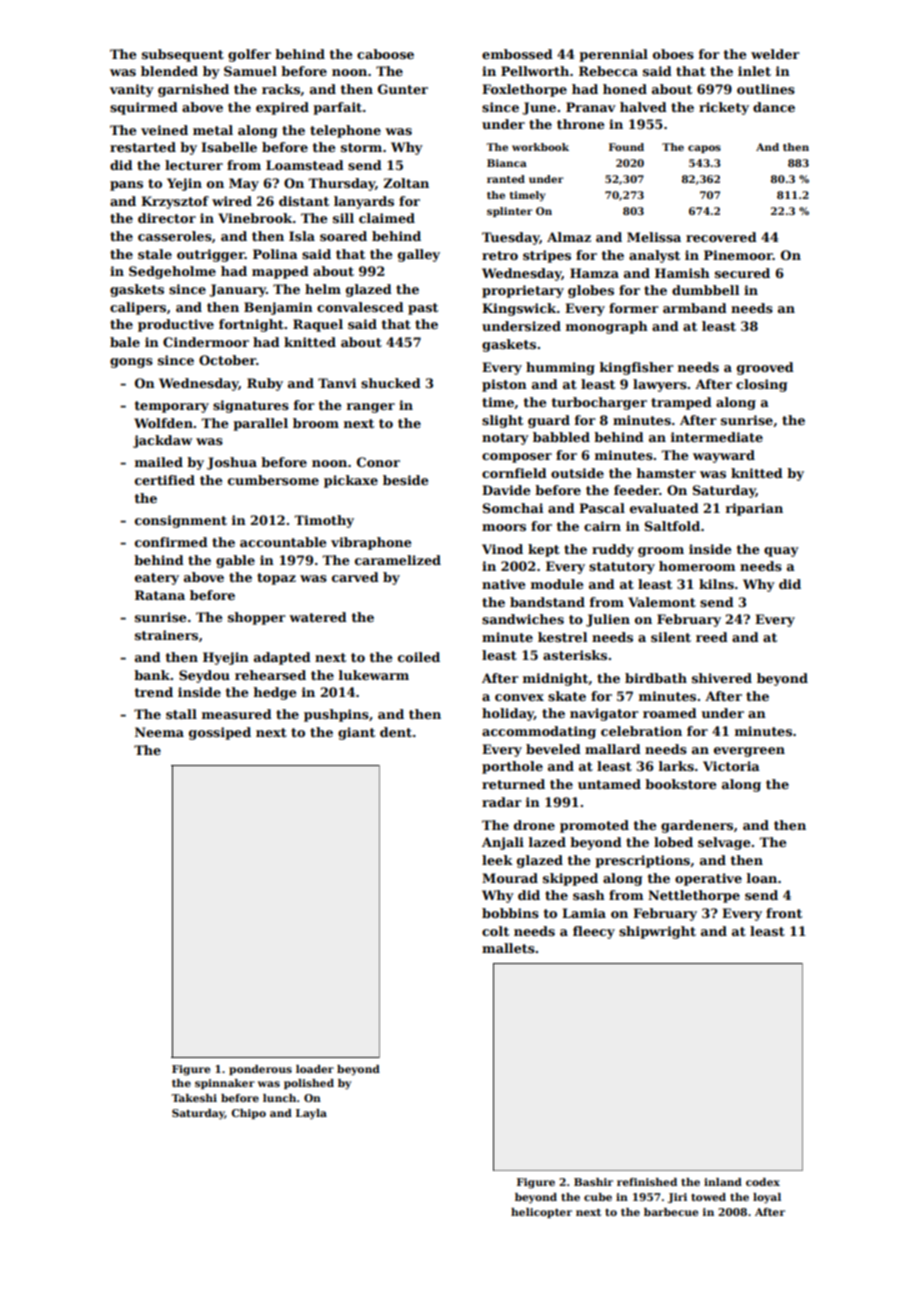  I want to click on proprietary, so click(523, 291).
